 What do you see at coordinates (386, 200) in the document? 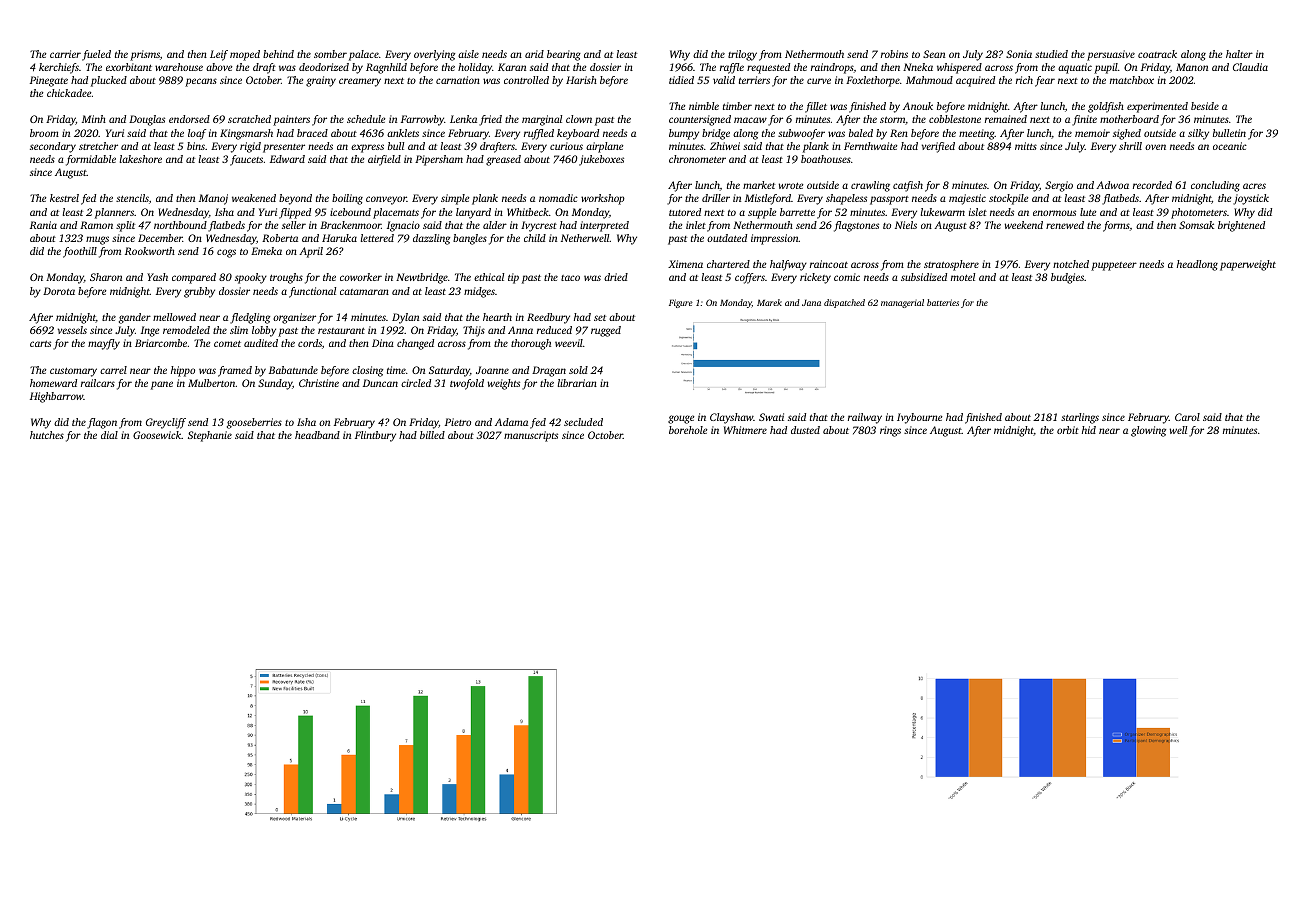
I see `conveyor` at bounding box center [386, 200].
